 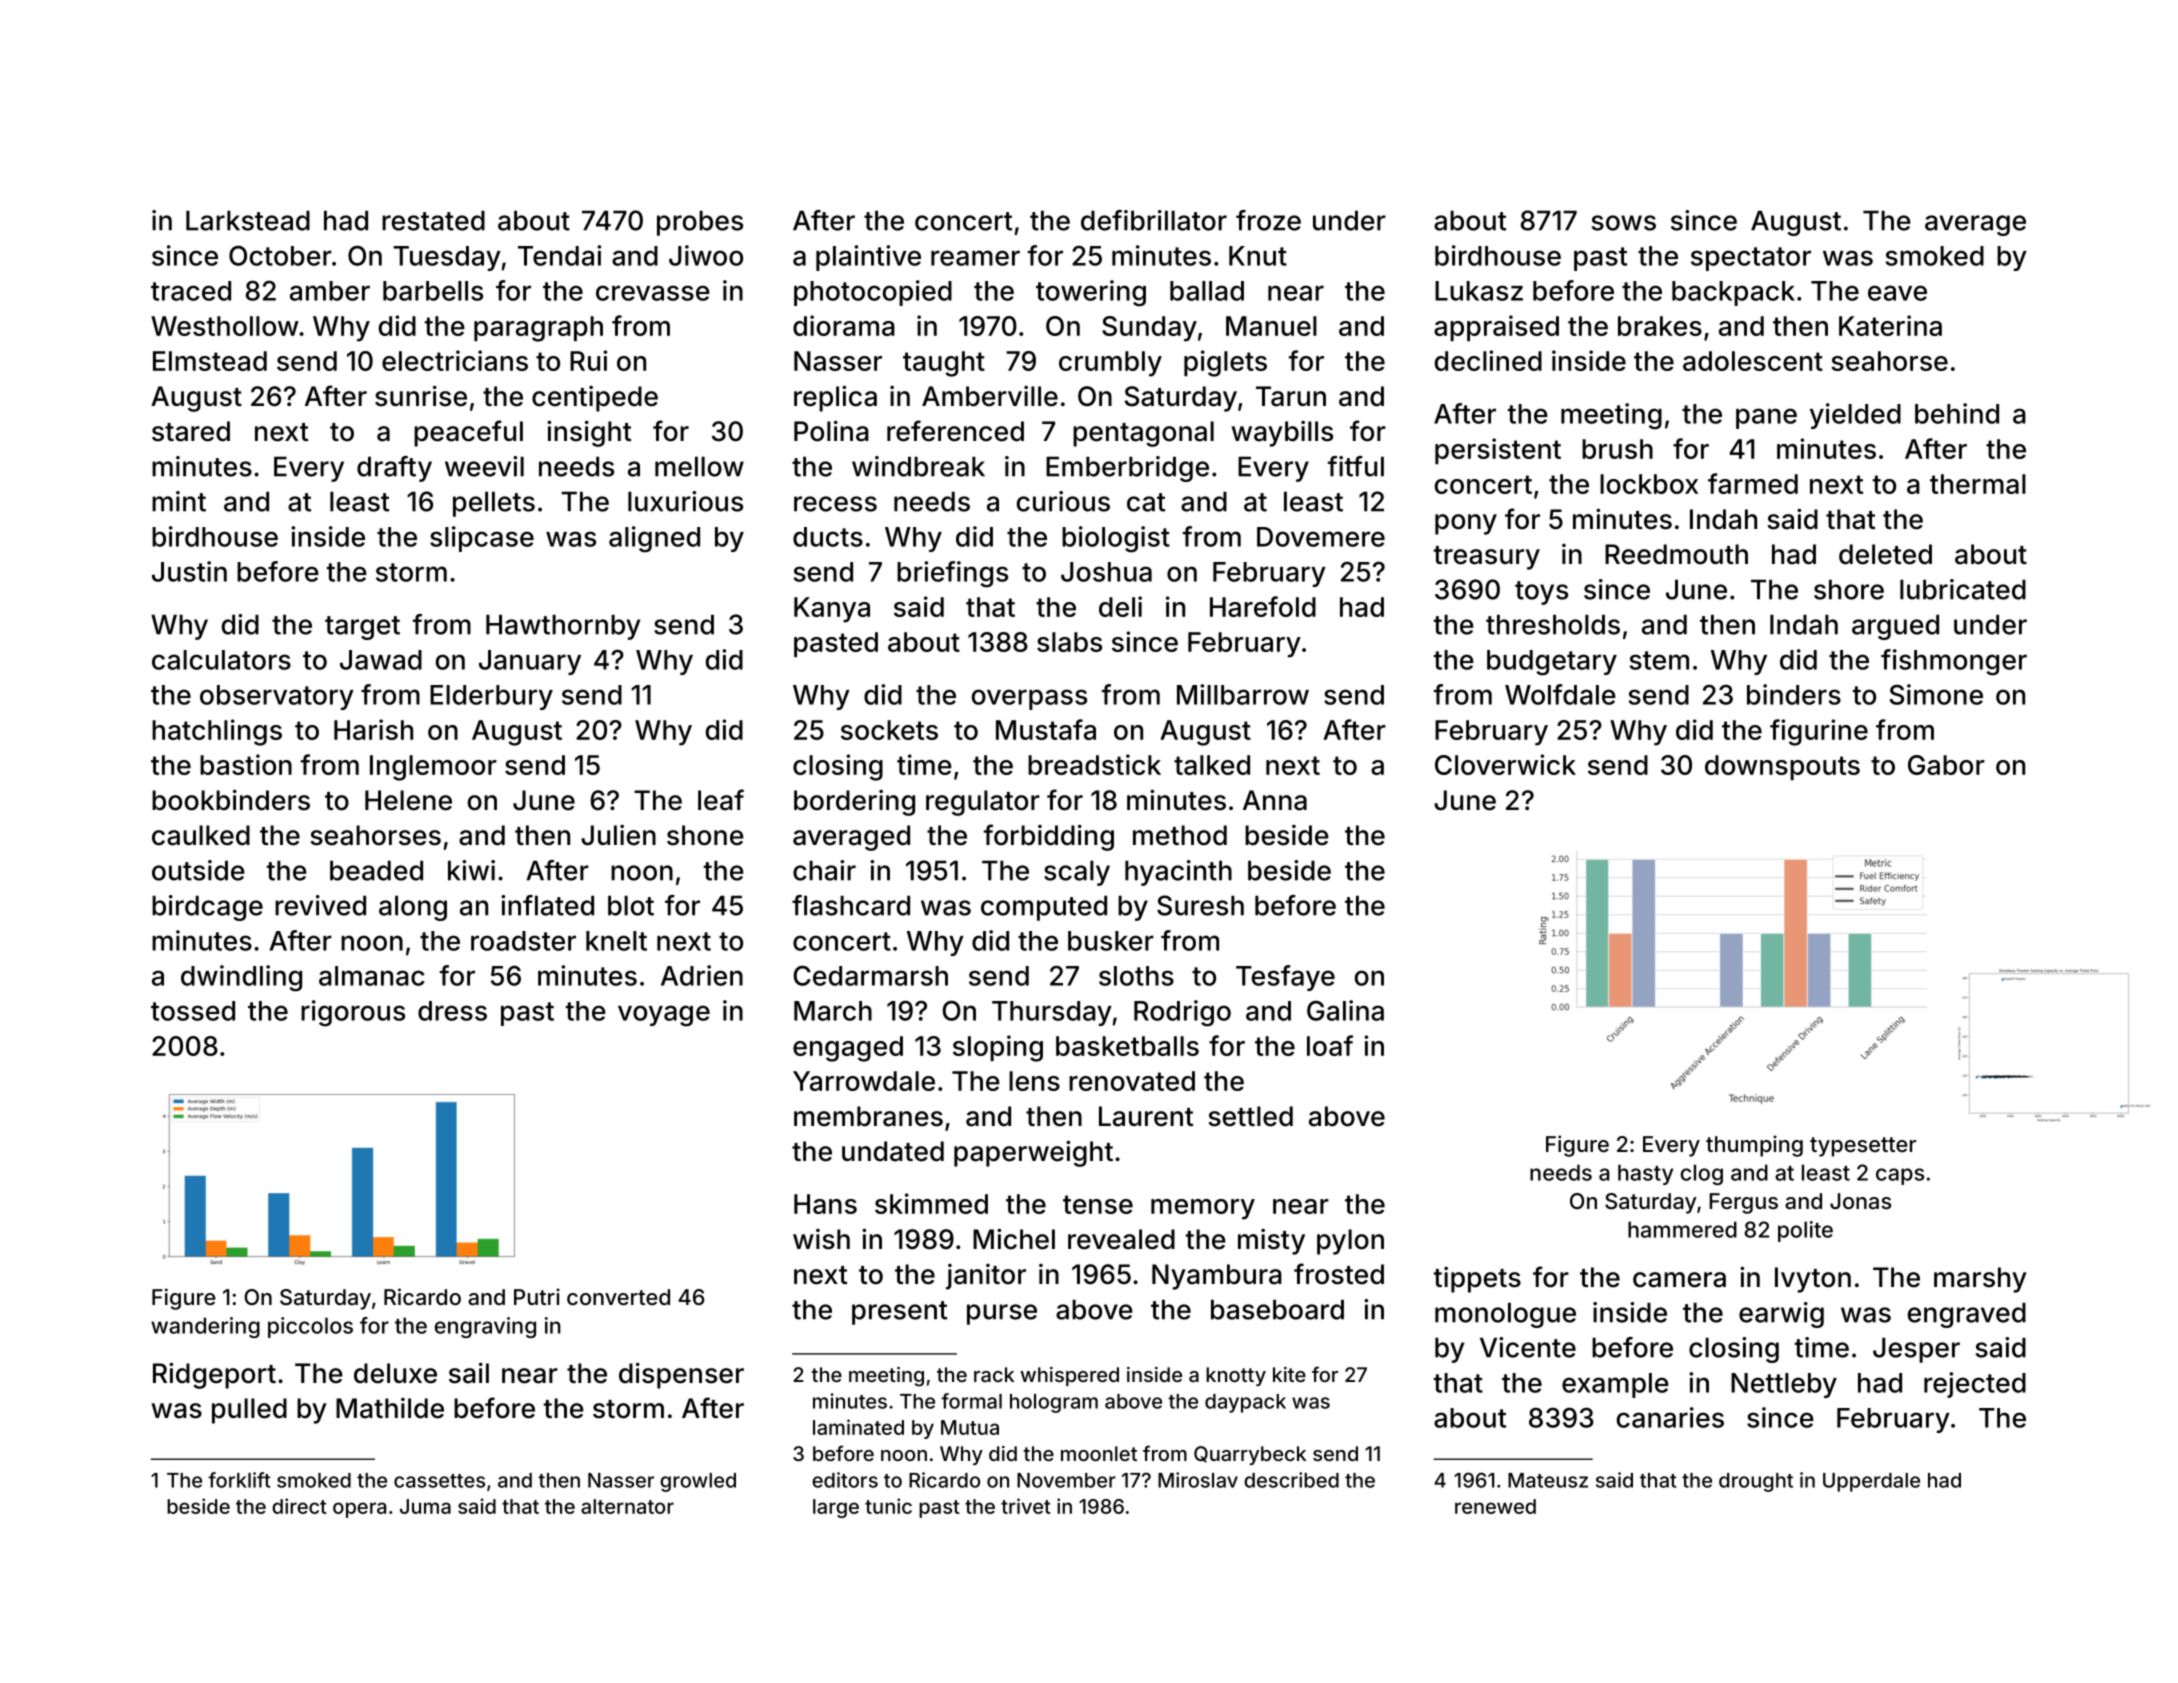 I want to click on direct, so click(x=299, y=1506).
